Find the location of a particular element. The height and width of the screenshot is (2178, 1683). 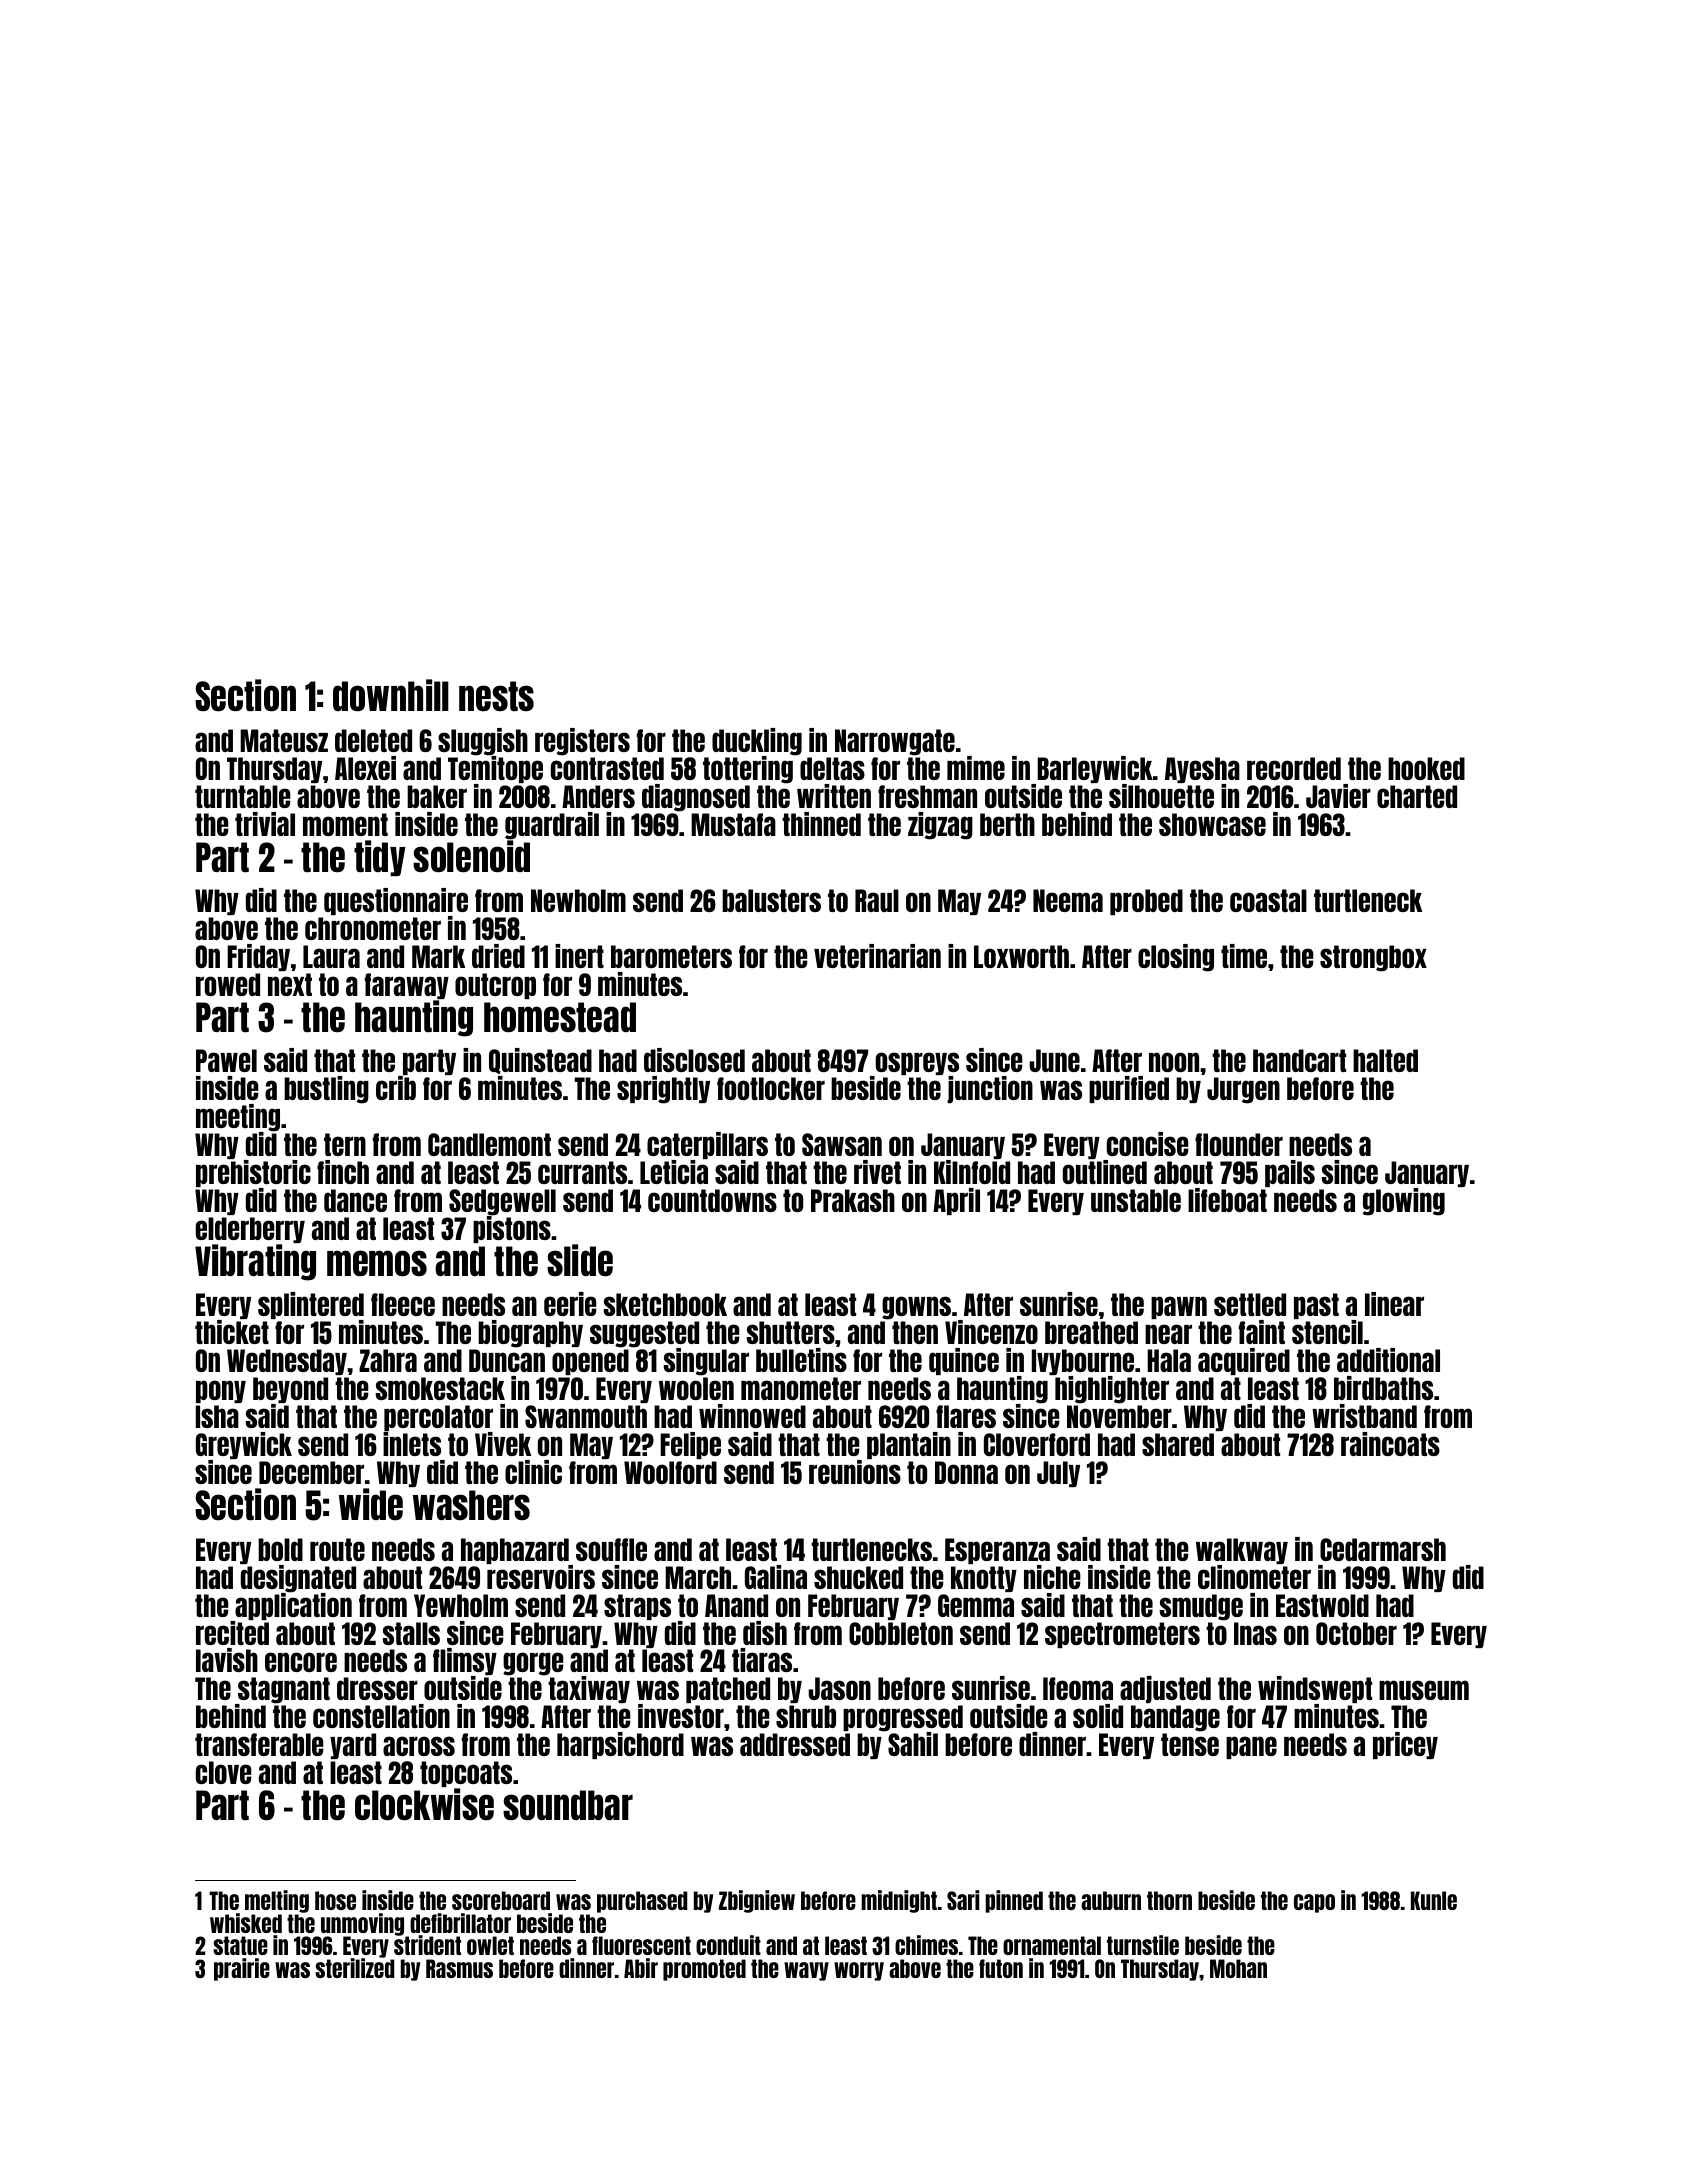

November is located at coordinates (1119, 1416).
